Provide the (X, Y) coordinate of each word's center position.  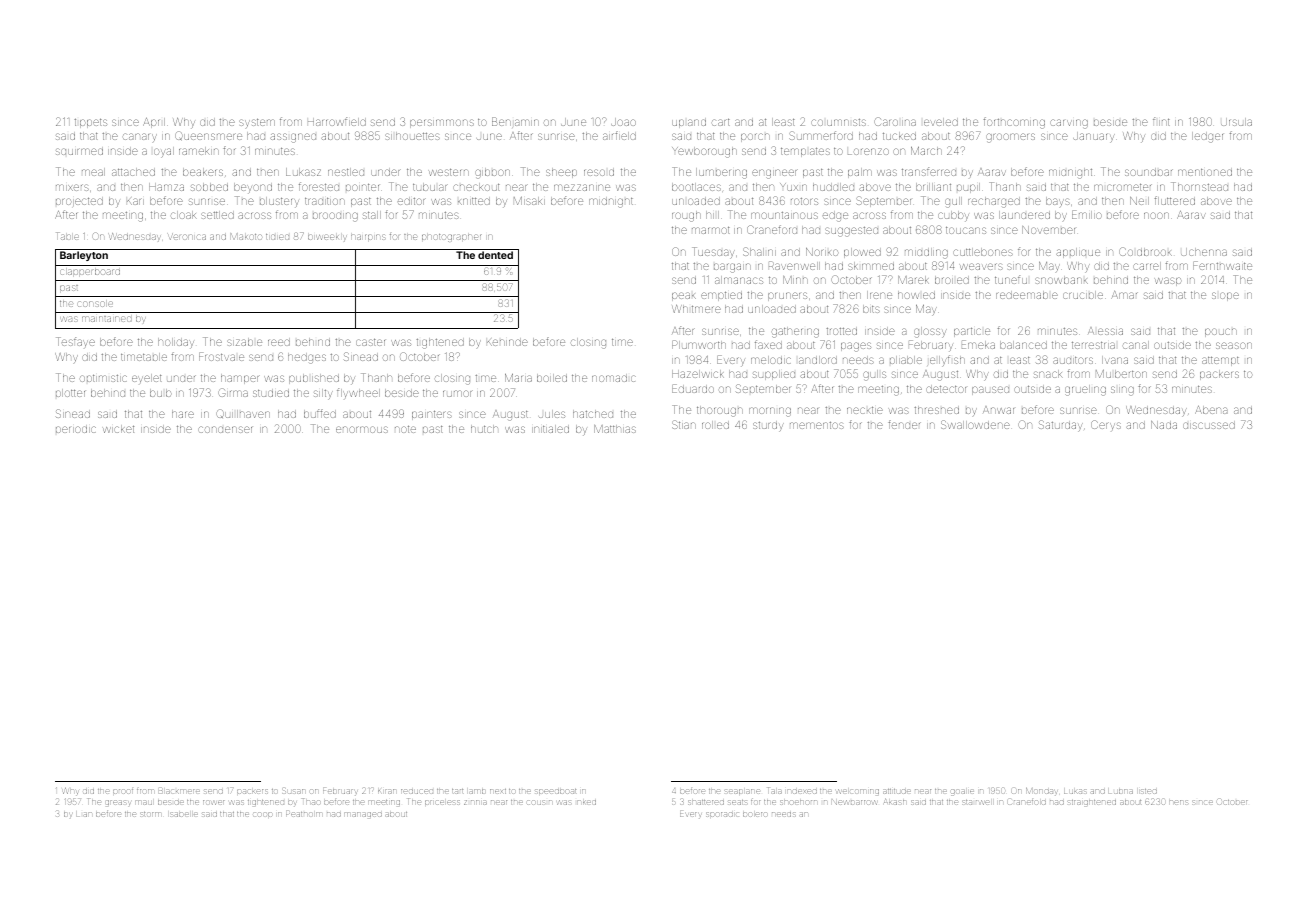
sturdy (768, 426)
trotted (841, 331)
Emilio (1087, 214)
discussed (1209, 425)
